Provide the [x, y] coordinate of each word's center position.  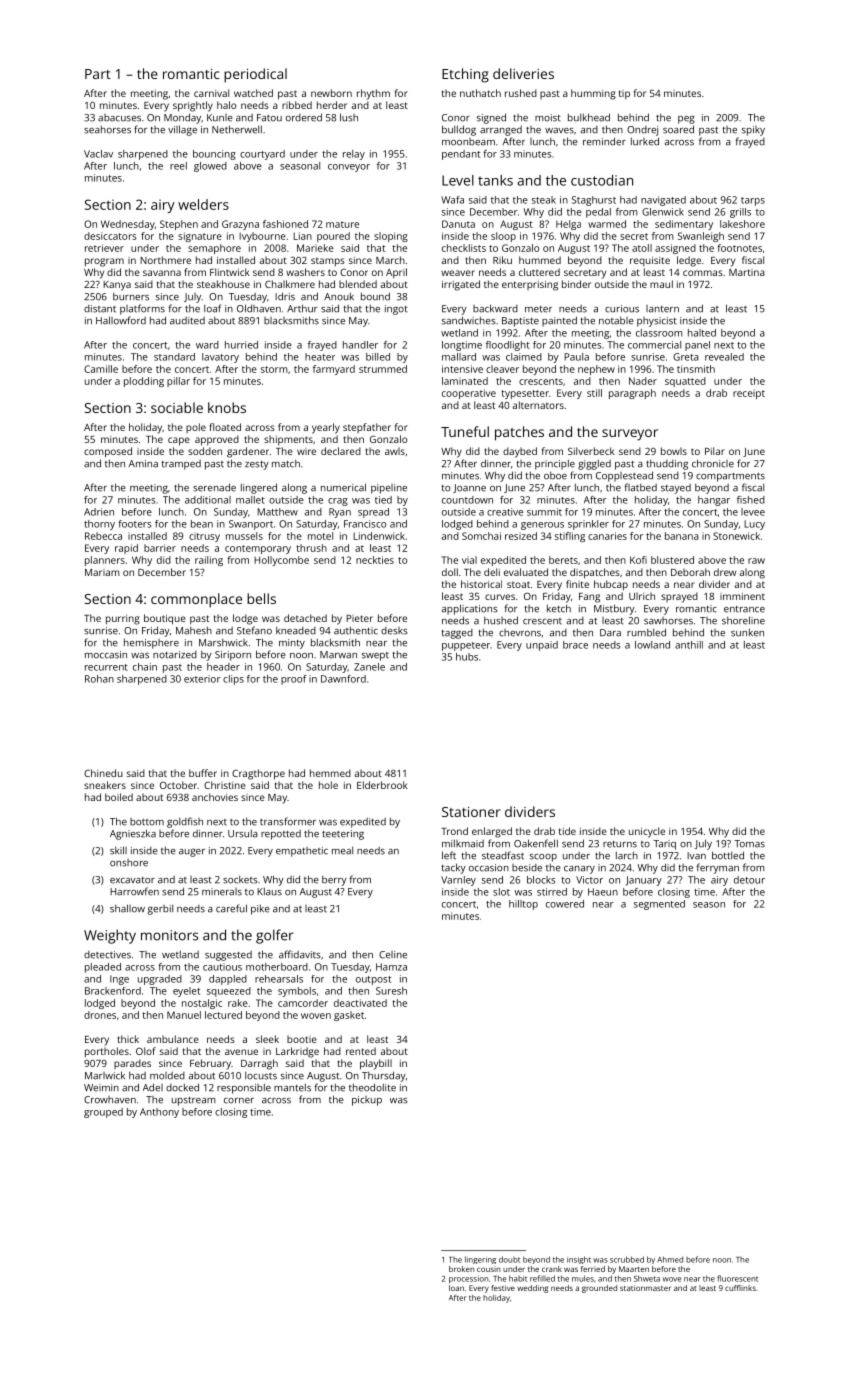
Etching [465, 75]
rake [238, 1003]
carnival [211, 93]
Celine [393, 955]
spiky [753, 131]
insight [579, 1260]
